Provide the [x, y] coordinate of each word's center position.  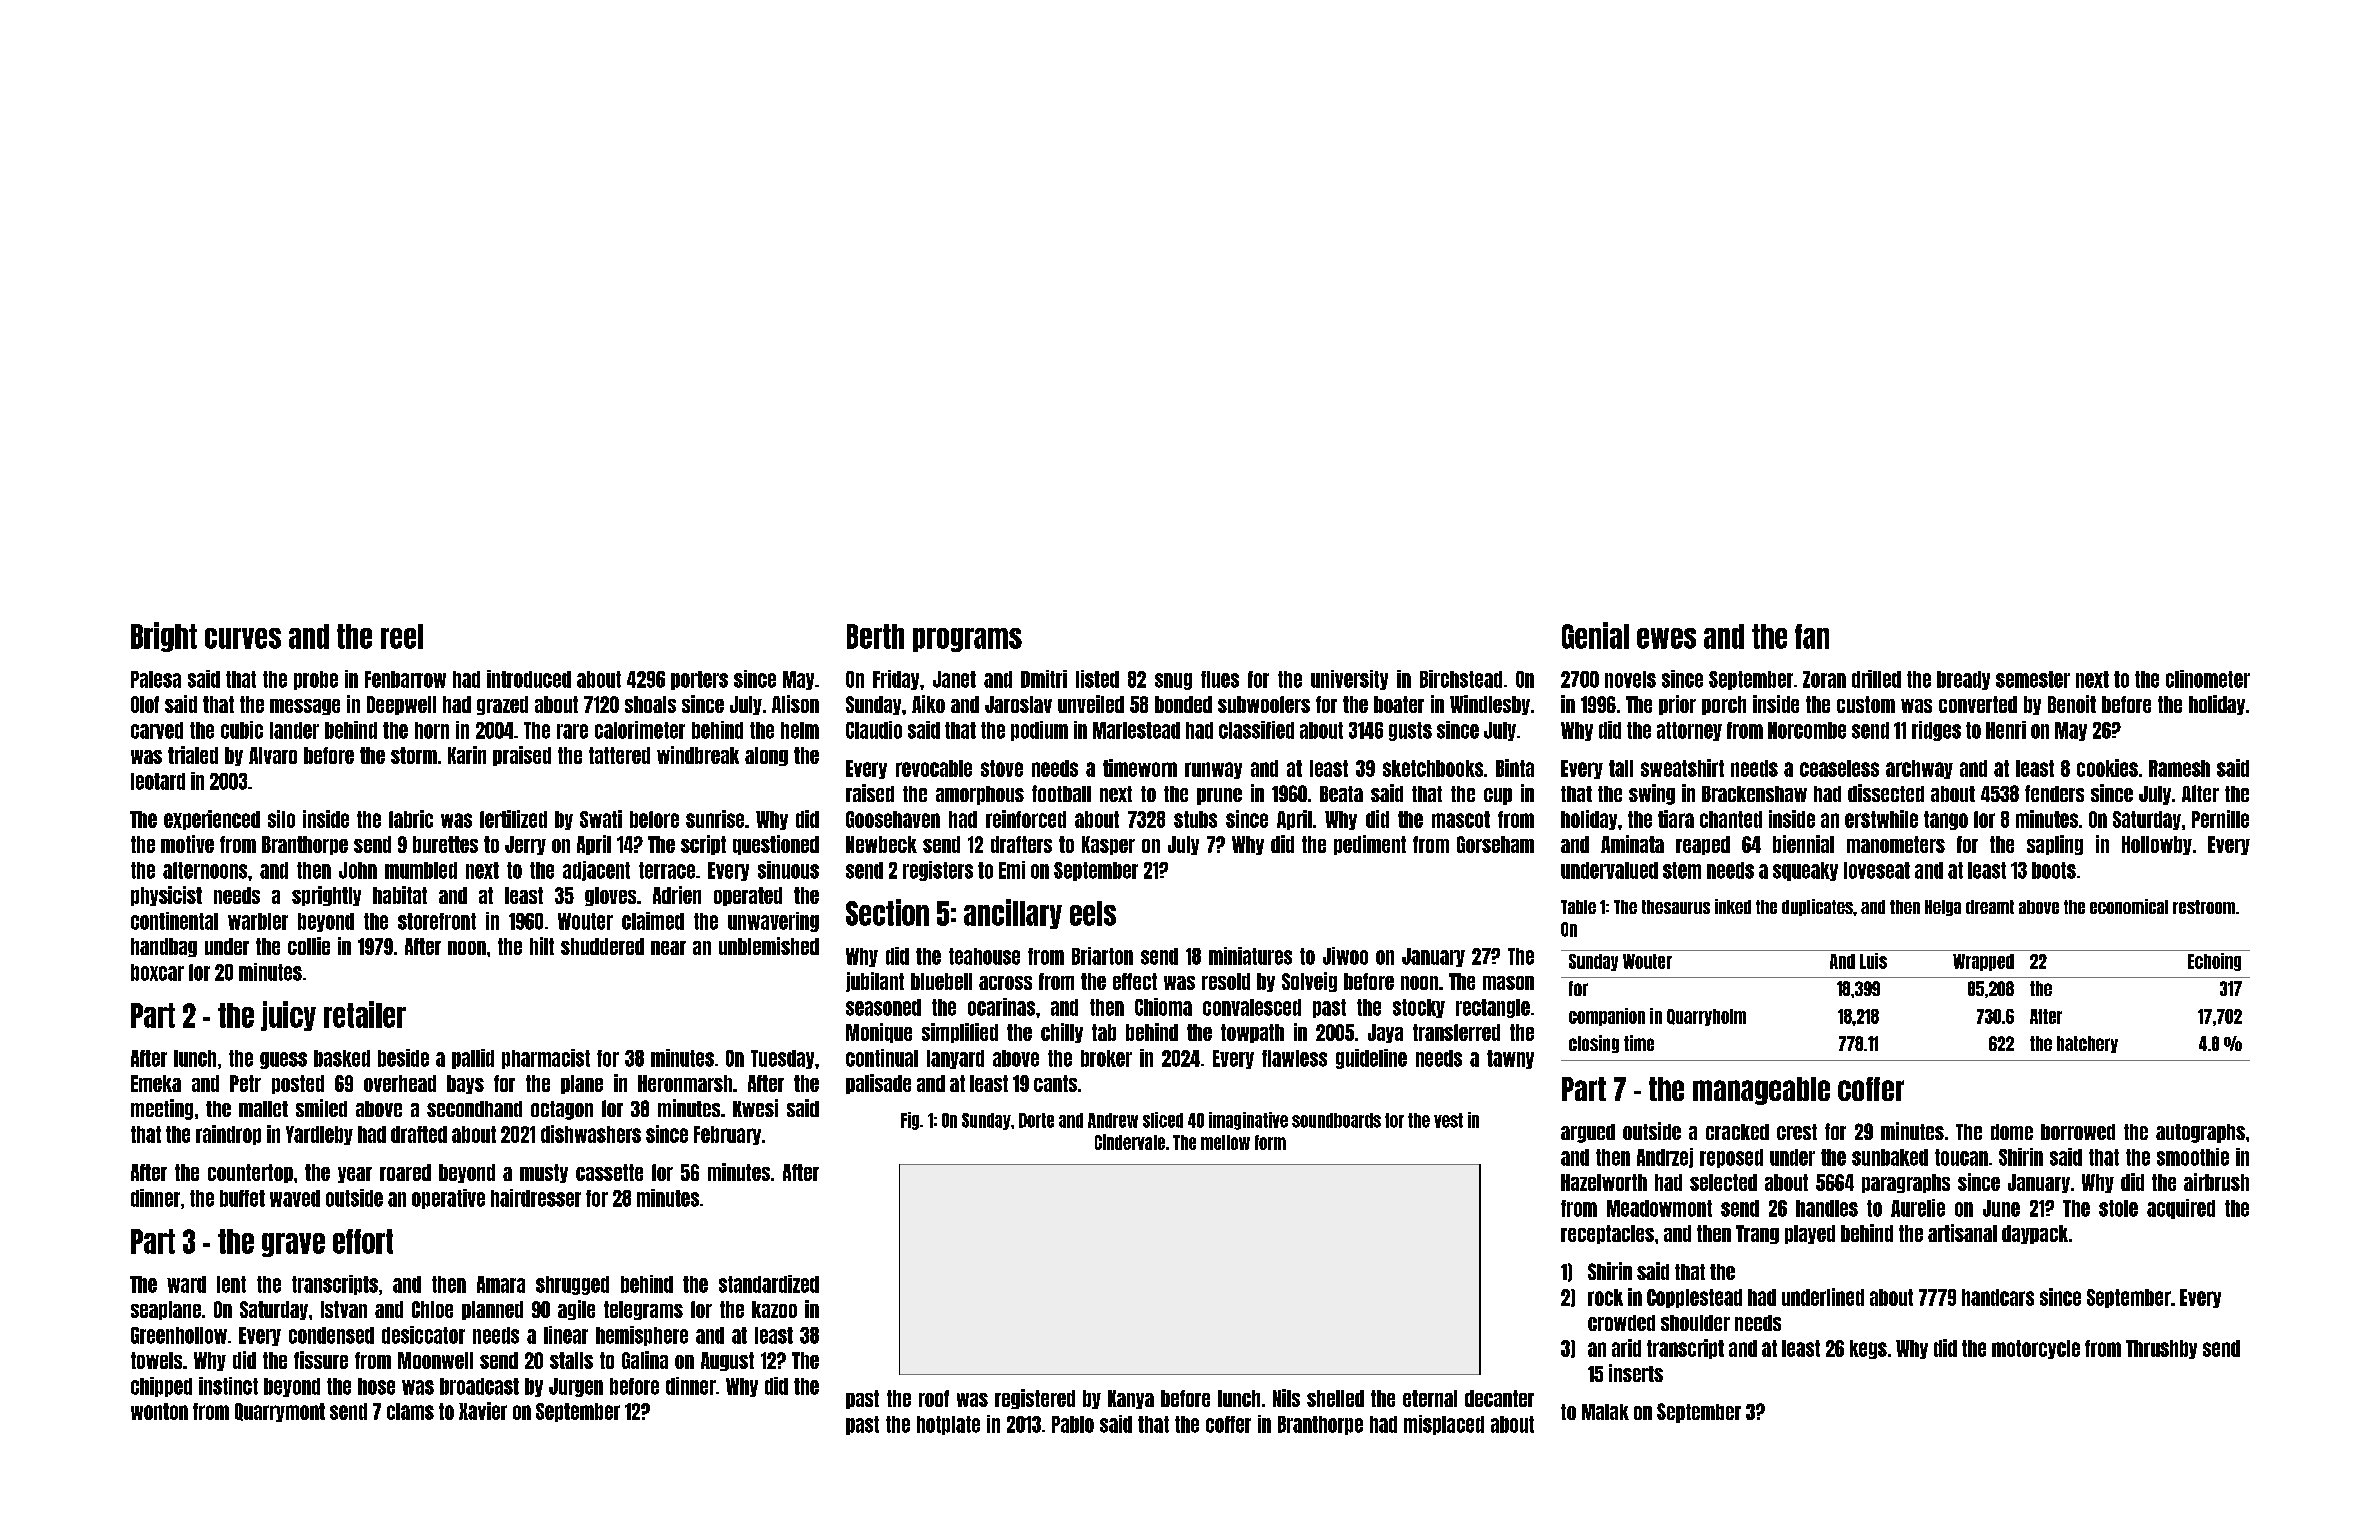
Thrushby [2161, 1349]
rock [1605, 1297]
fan [1812, 636]
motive [187, 844]
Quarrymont [280, 1412]
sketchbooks [1433, 768]
